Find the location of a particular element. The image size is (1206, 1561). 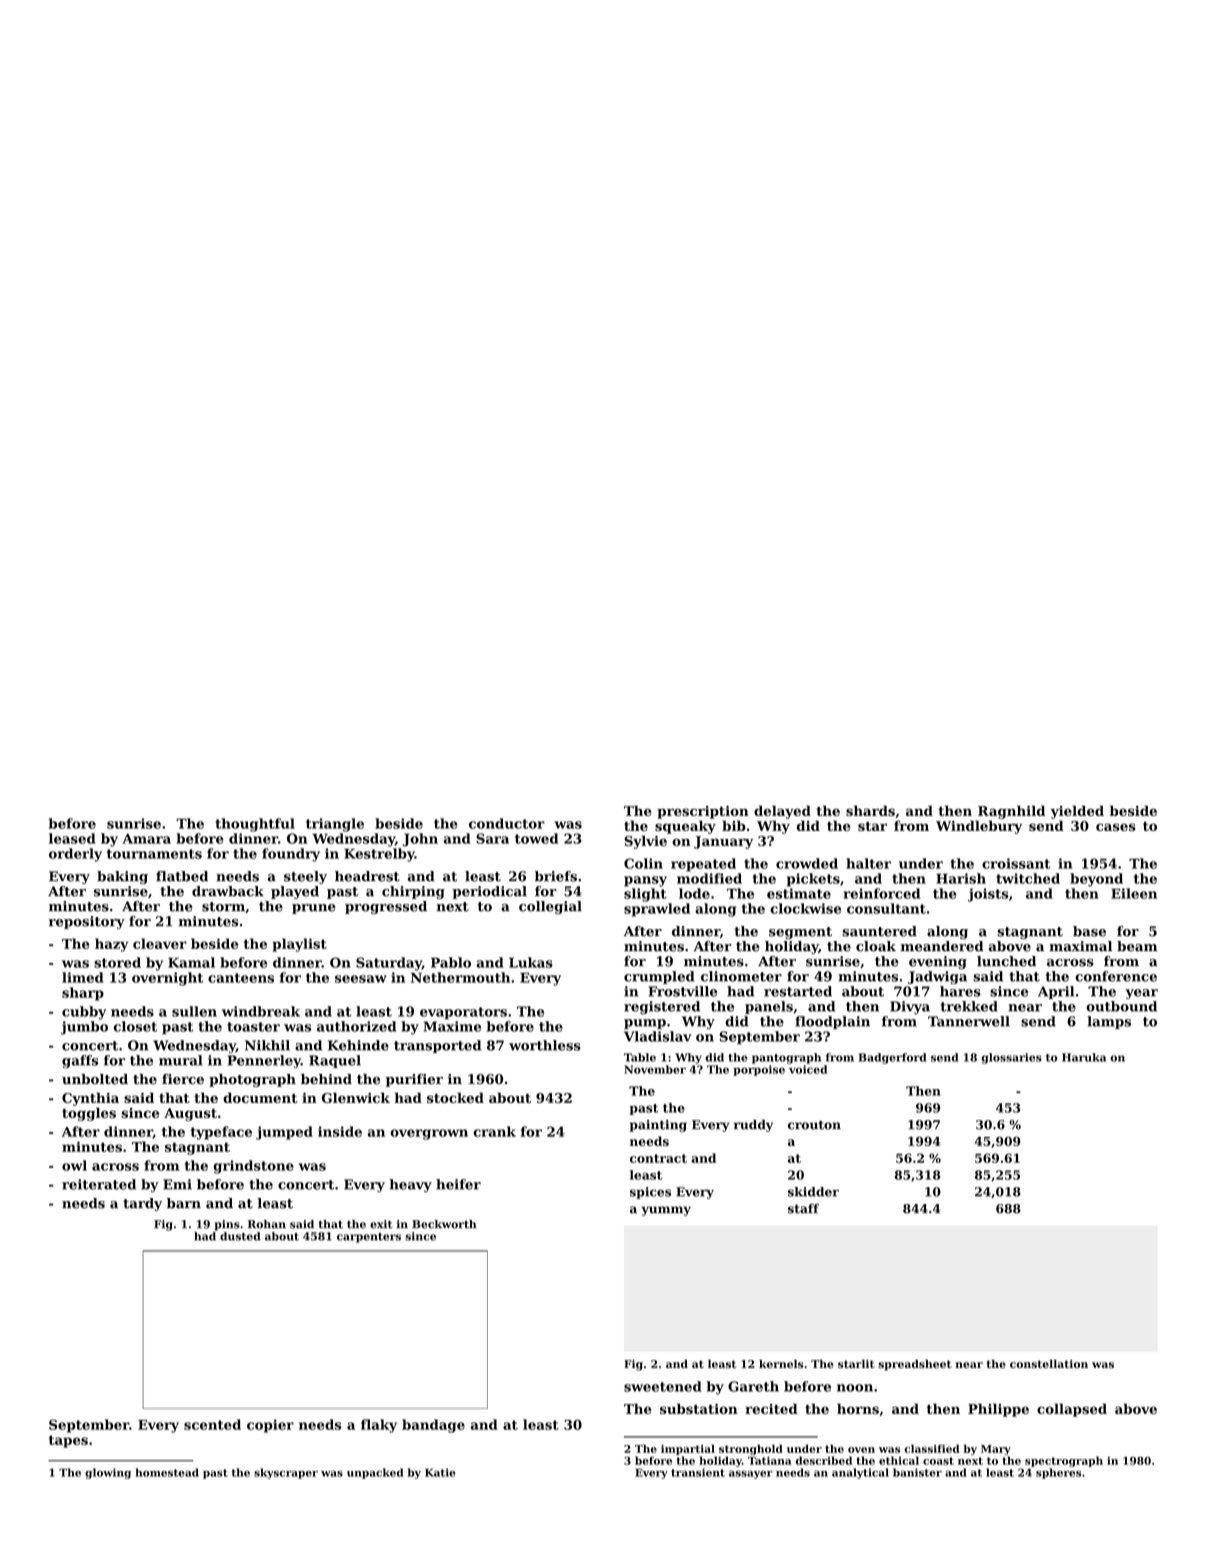

prescription is located at coordinates (703, 812).
